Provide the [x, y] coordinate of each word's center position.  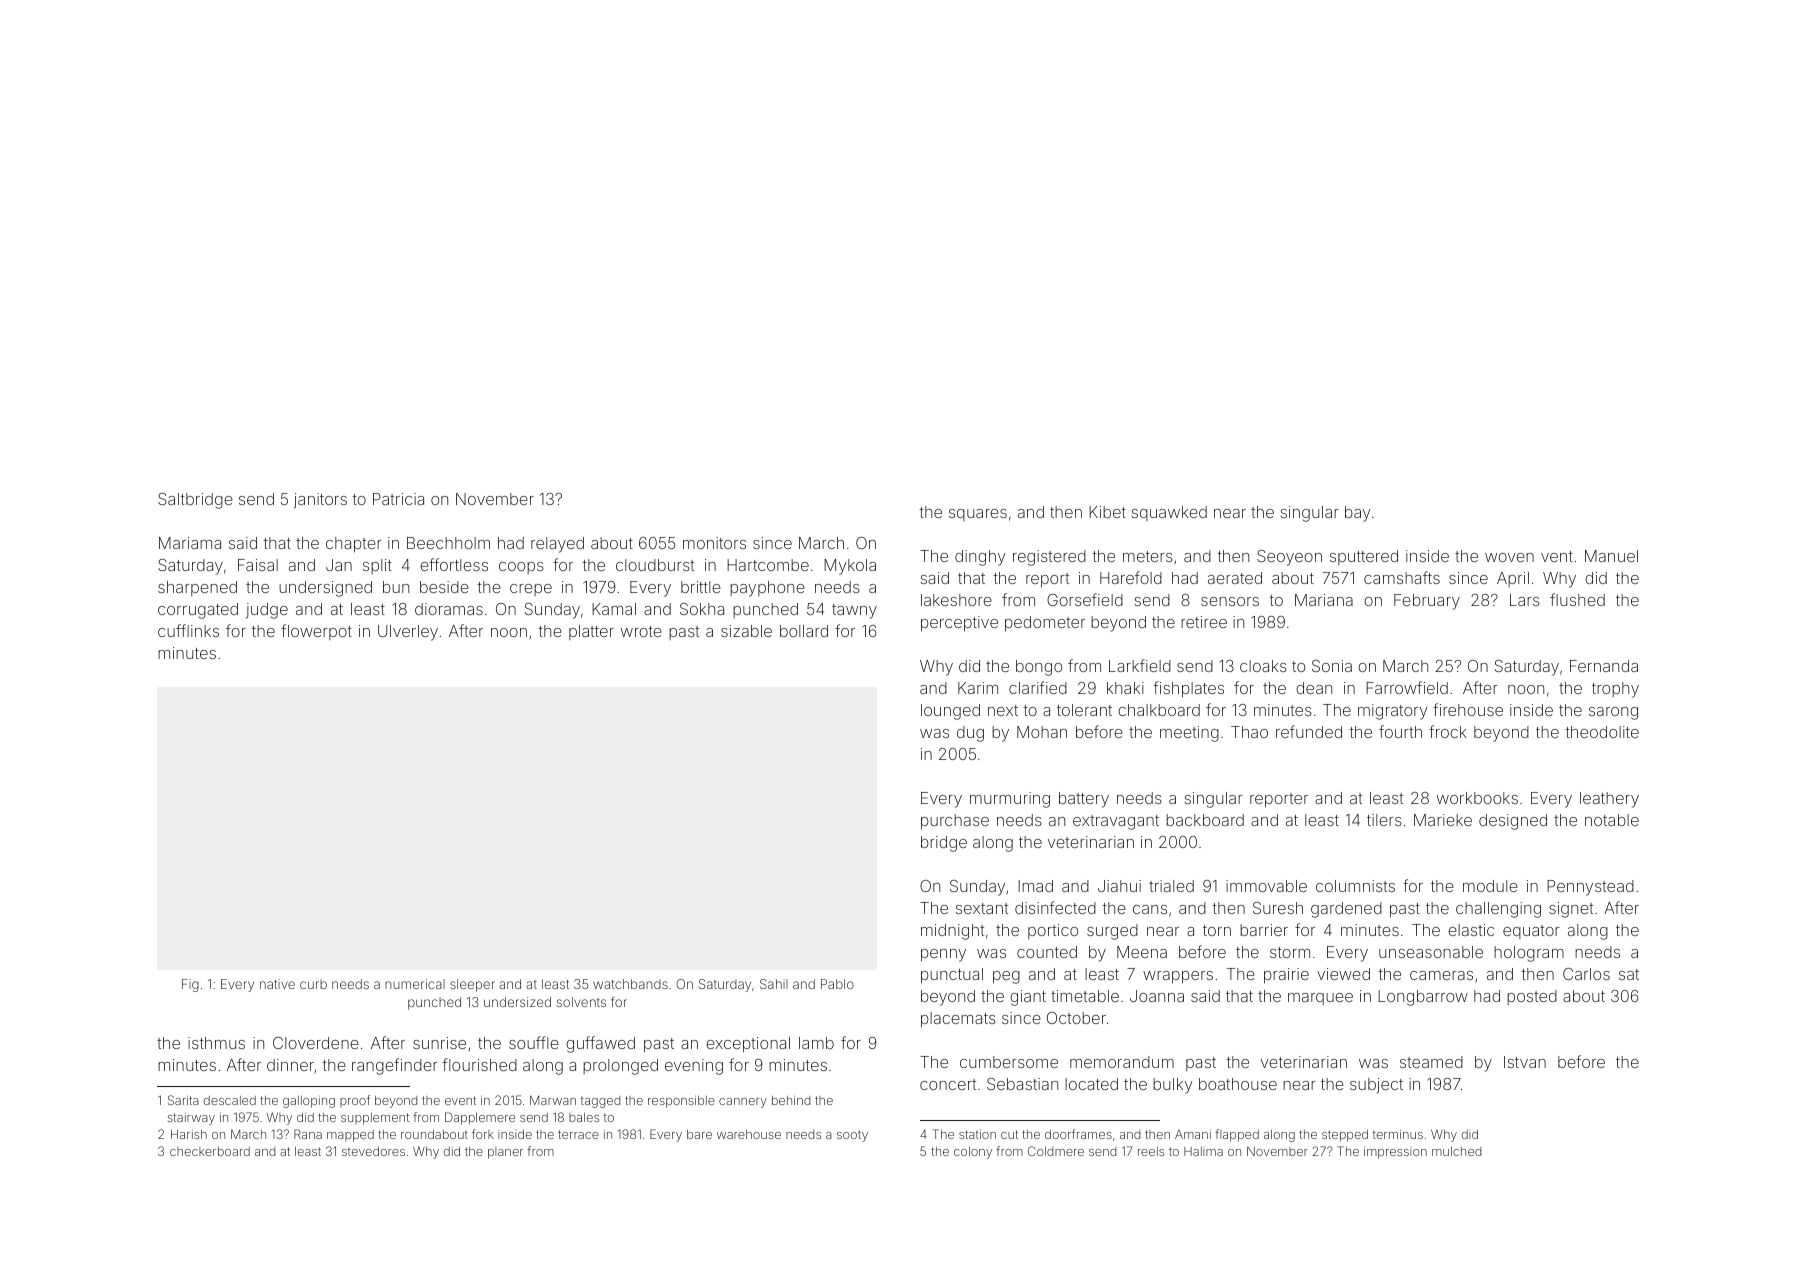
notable [1612, 820]
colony [973, 1153]
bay [1357, 514]
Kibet [1107, 512]
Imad [1035, 886]
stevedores [373, 1151]
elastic [1471, 930]
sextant [982, 908]
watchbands [630, 984]
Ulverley [408, 633]
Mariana [1324, 600]
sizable [746, 631]
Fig [190, 985]
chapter [354, 545]
